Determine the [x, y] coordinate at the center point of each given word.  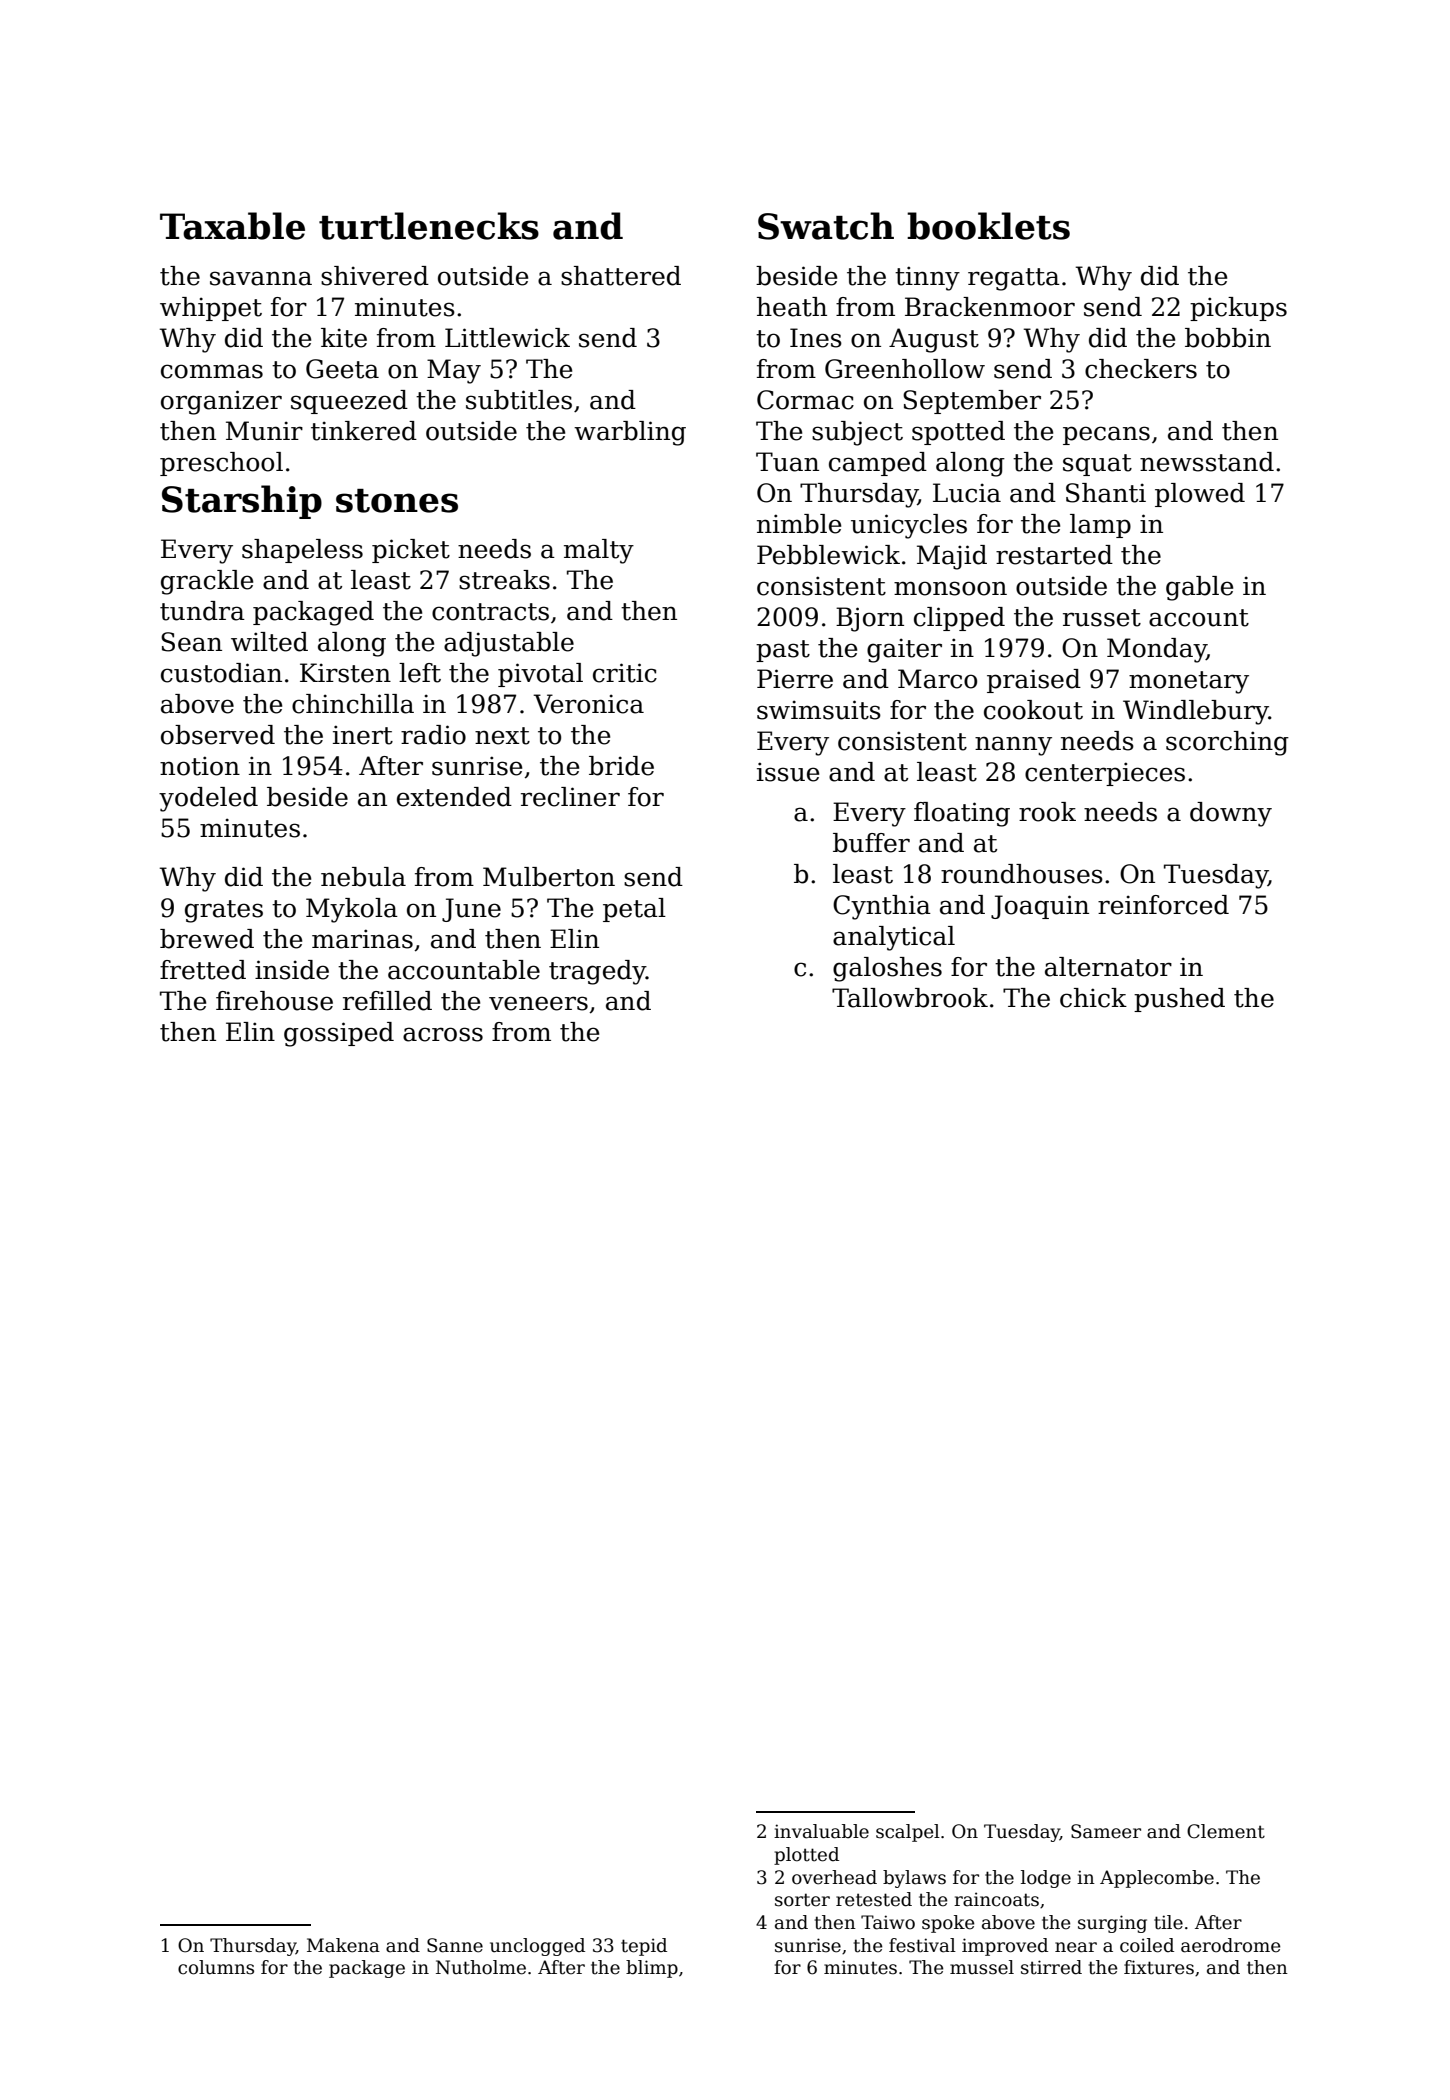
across [443, 1034]
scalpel [908, 1833]
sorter [802, 1900]
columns [216, 1967]
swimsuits [819, 710]
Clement [1226, 1831]
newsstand [1207, 462]
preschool [221, 464]
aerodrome [1230, 1945]
